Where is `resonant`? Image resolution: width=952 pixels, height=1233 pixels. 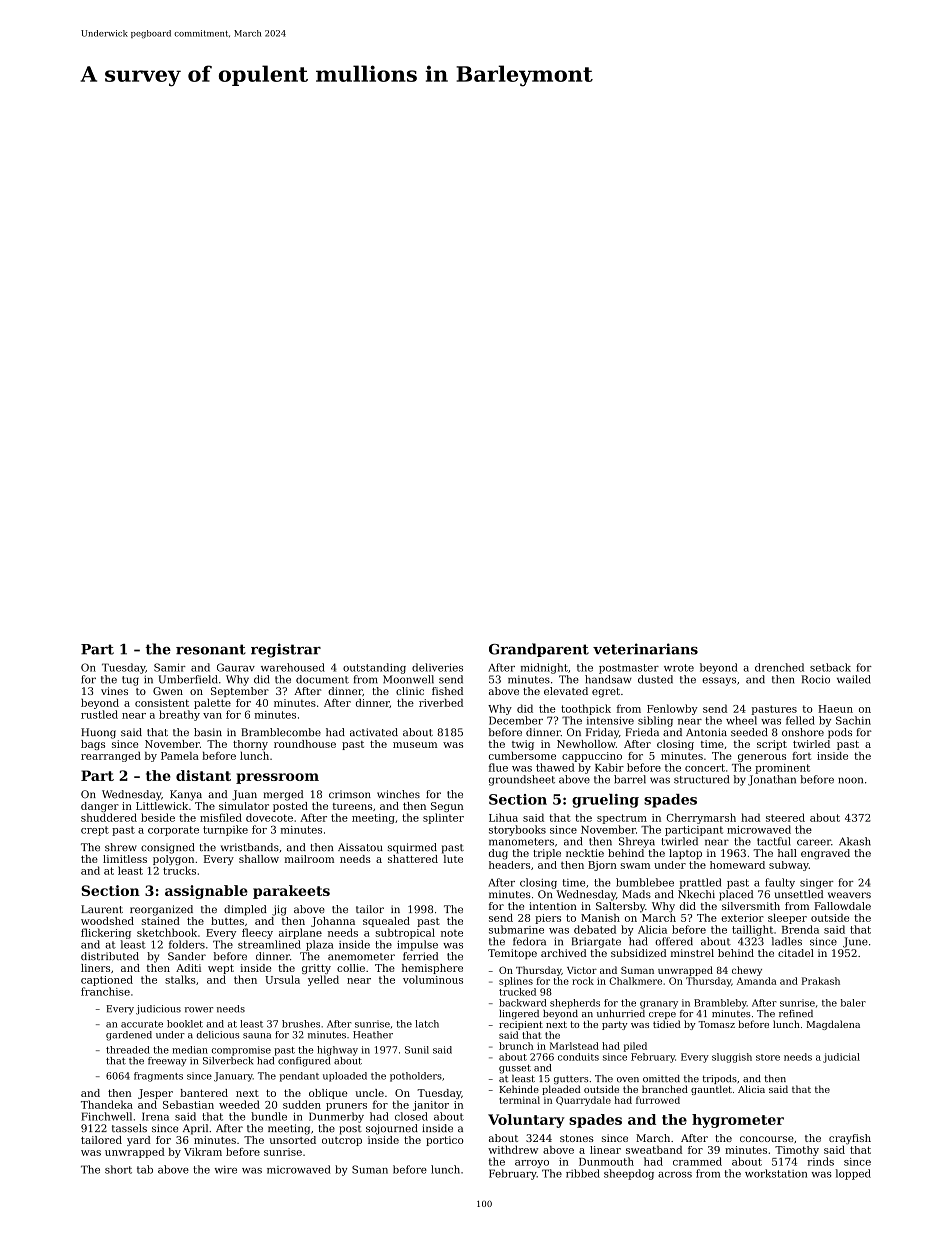 resonant is located at coordinates (211, 649).
